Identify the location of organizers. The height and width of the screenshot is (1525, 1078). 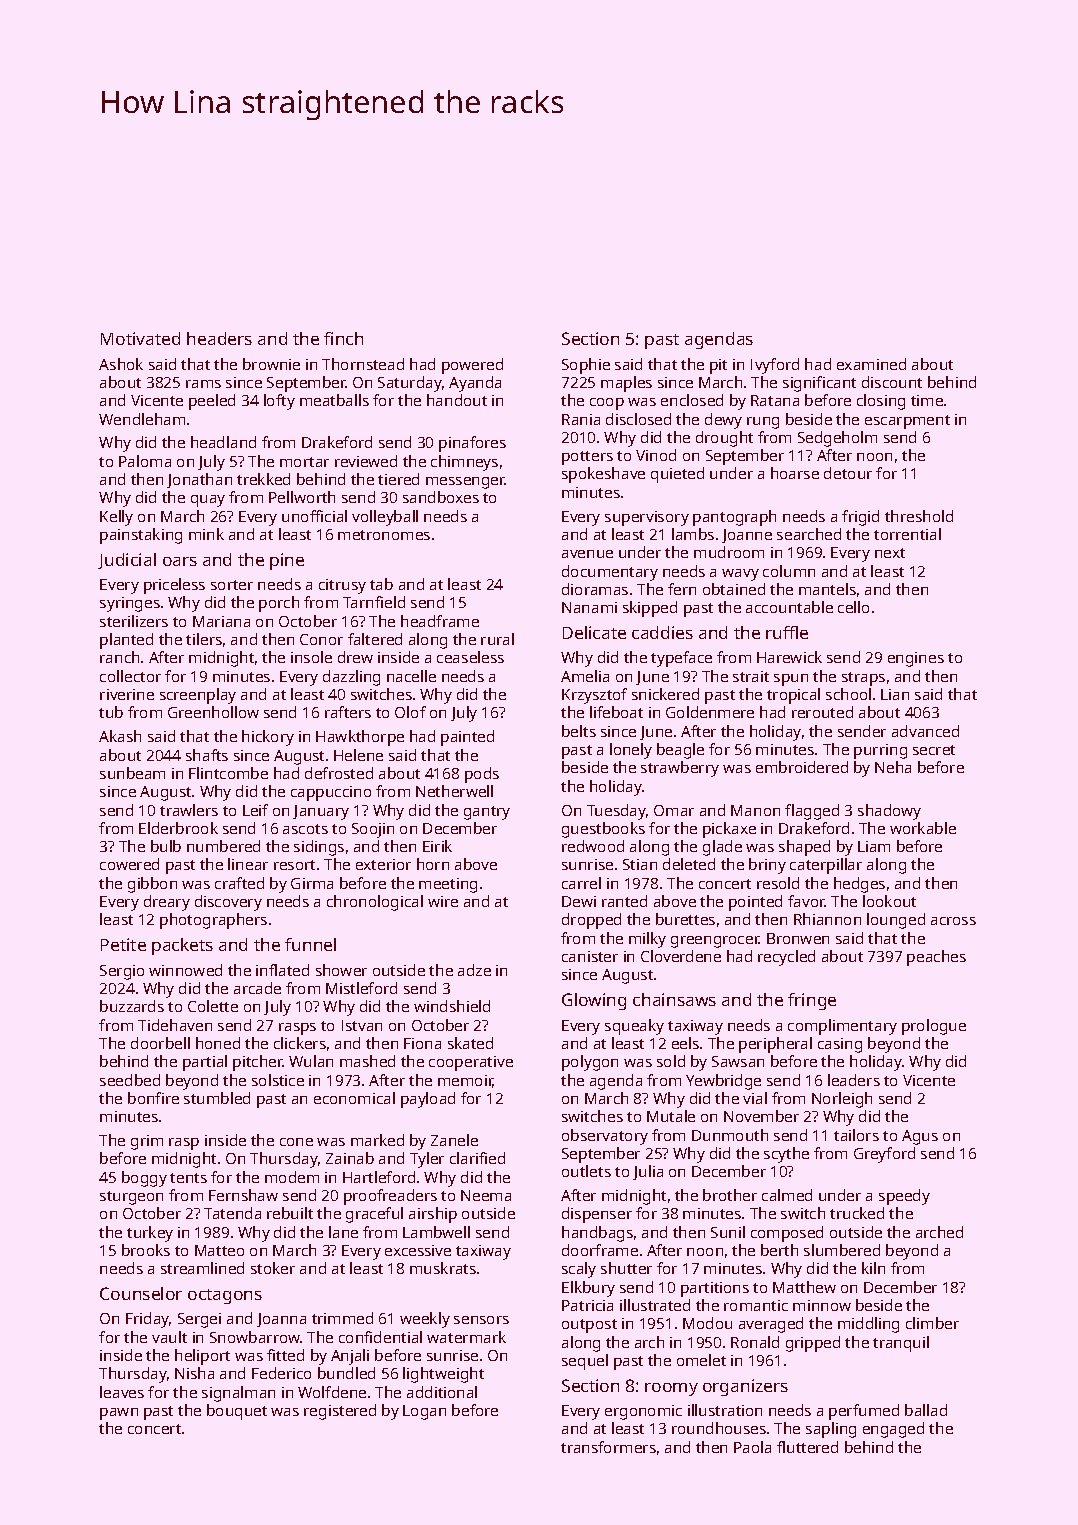
(745, 1387).
